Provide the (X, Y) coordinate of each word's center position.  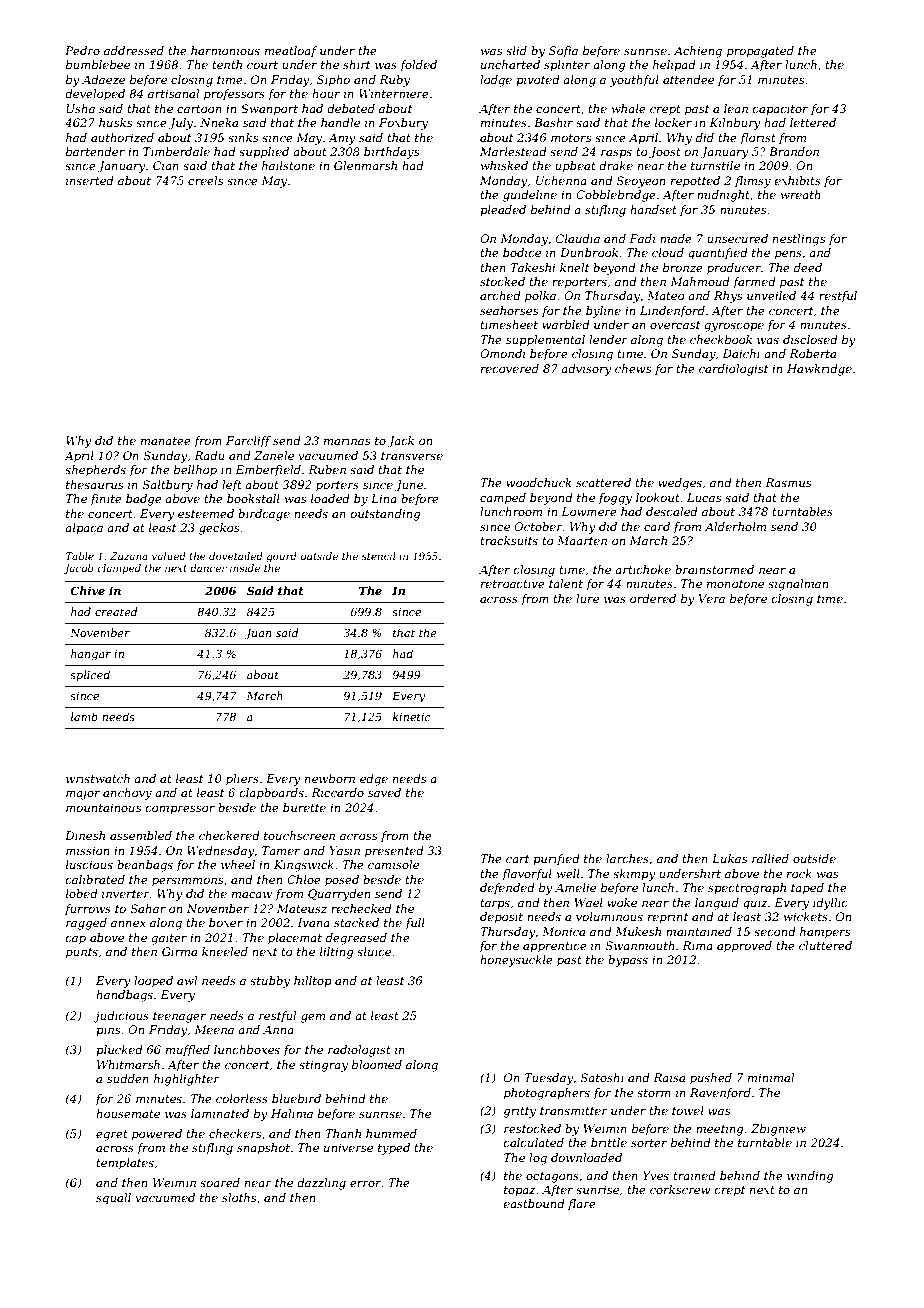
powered (157, 1135)
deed (808, 267)
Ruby (394, 81)
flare (582, 1205)
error (366, 1184)
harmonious (225, 50)
